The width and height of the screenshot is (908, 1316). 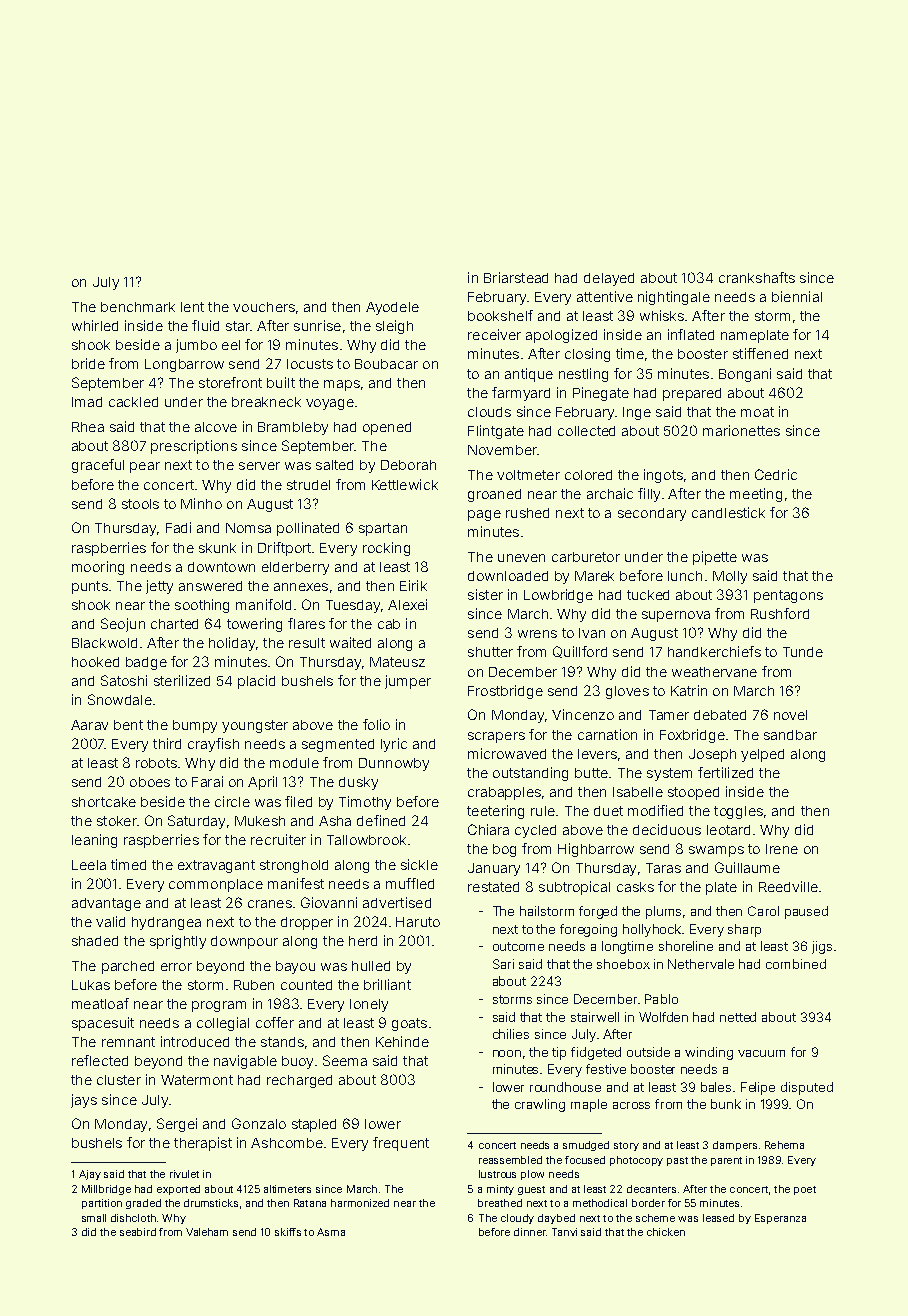 What do you see at coordinates (494, 869) in the screenshot?
I see `January` at bounding box center [494, 869].
